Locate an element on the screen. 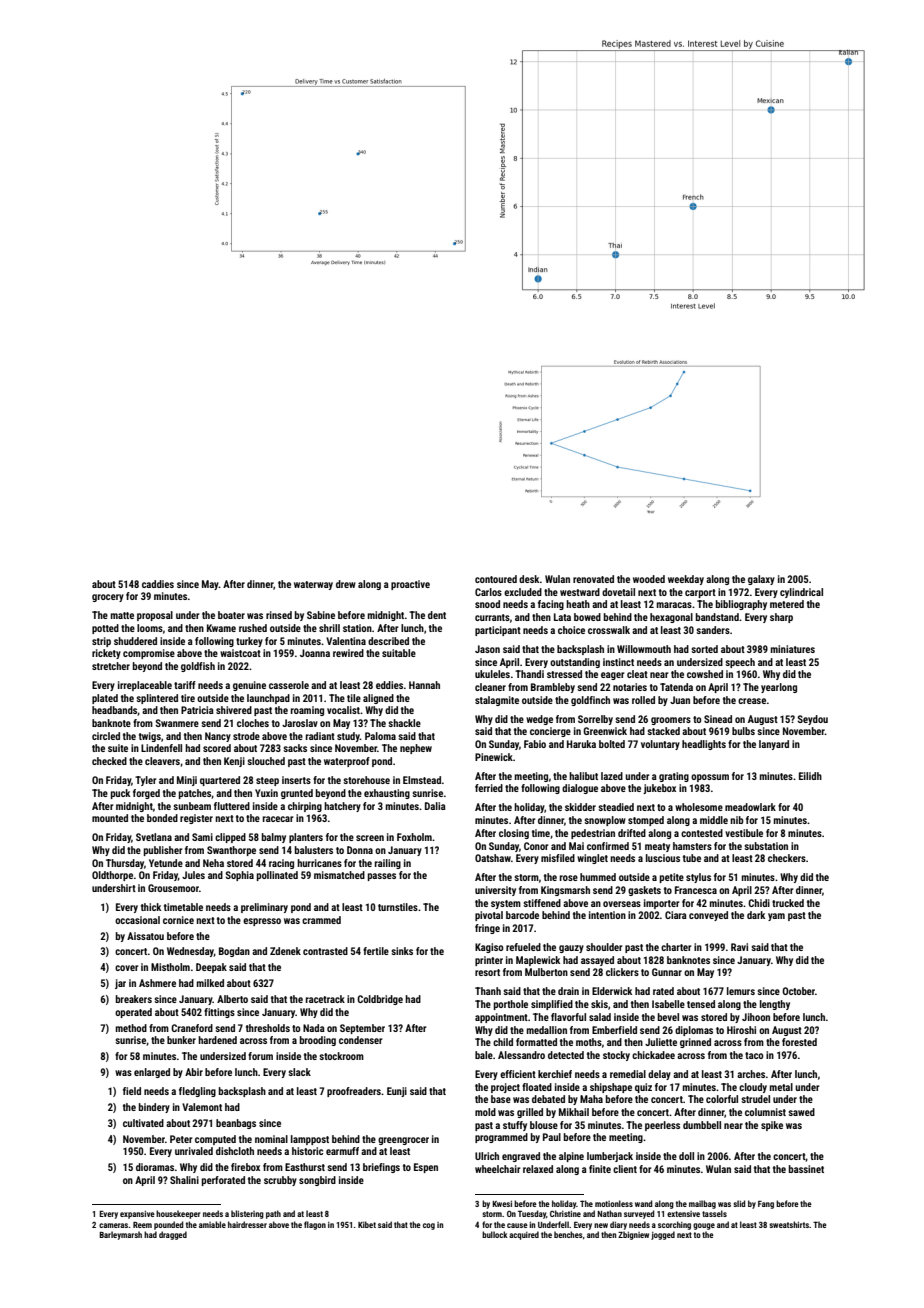 This screenshot has width=924, height=1308. medallion is located at coordinates (547, 1030).
